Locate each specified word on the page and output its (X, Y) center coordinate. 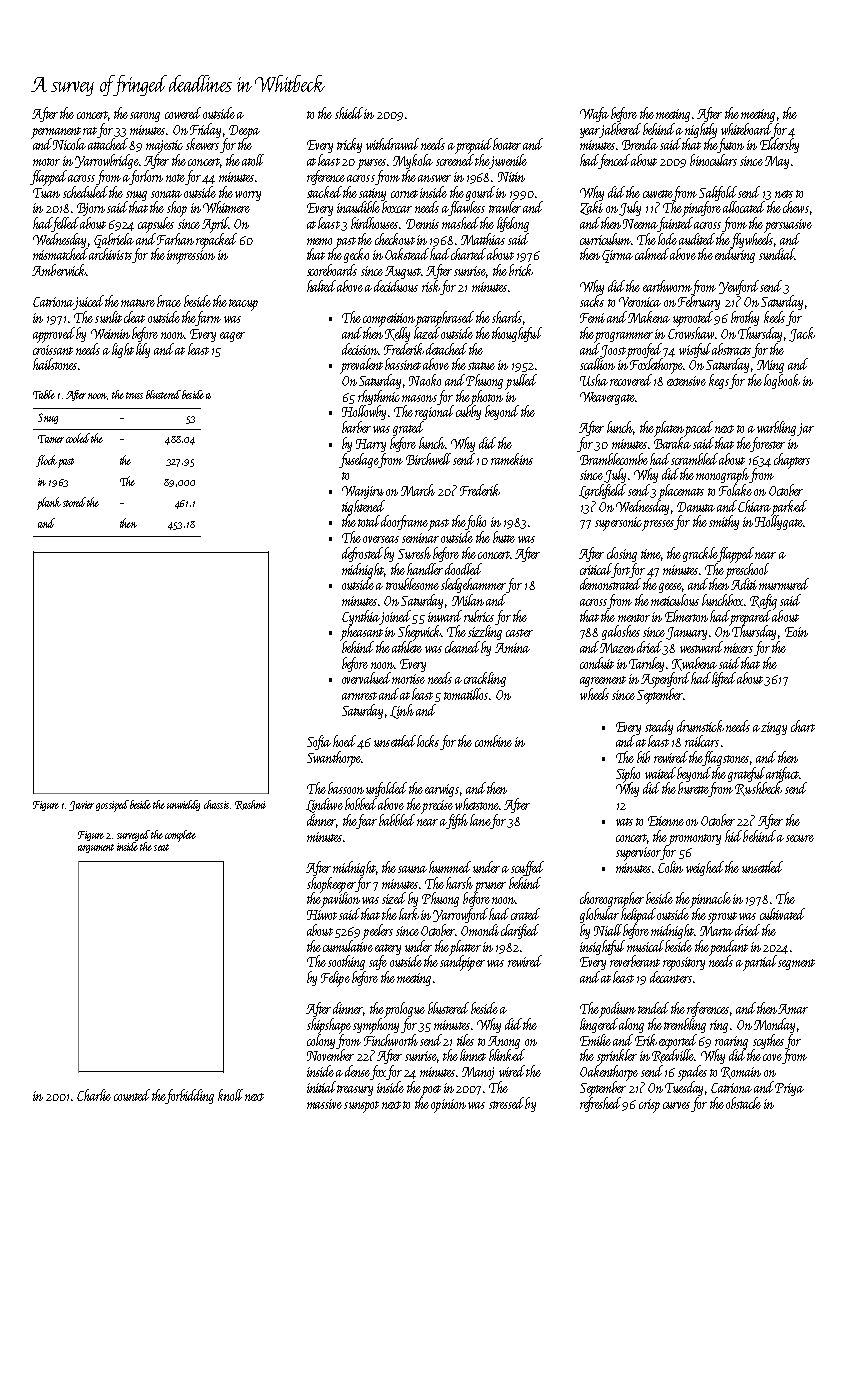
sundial (777, 254)
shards (507, 317)
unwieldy (183, 805)
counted (132, 1095)
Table (44, 394)
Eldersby (779, 145)
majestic (164, 146)
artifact (782, 774)
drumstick (700, 726)
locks (428, 741)
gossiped (112, 806)
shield (349, 113)
